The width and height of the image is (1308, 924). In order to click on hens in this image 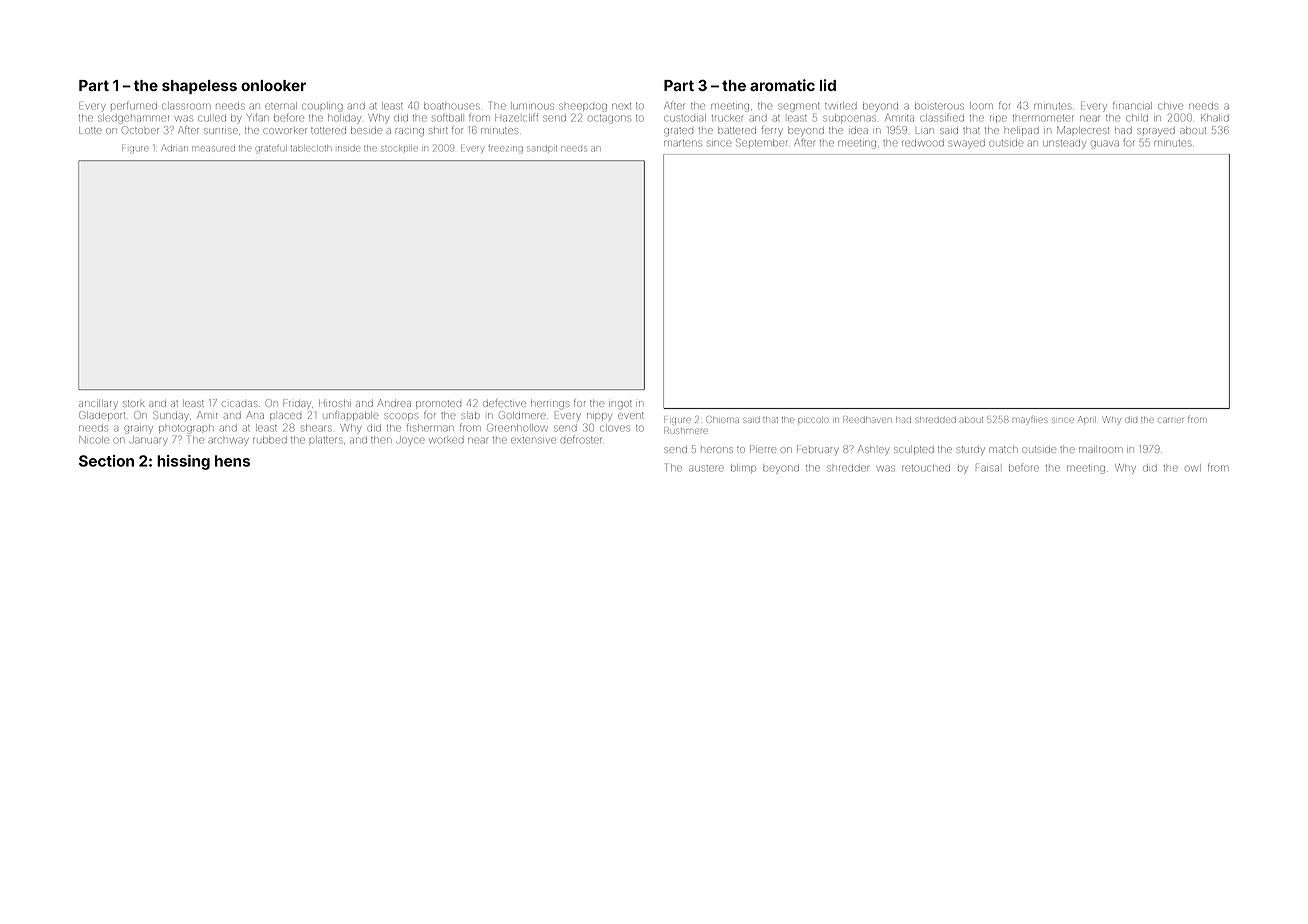, I will do `click(232, 461)`.
